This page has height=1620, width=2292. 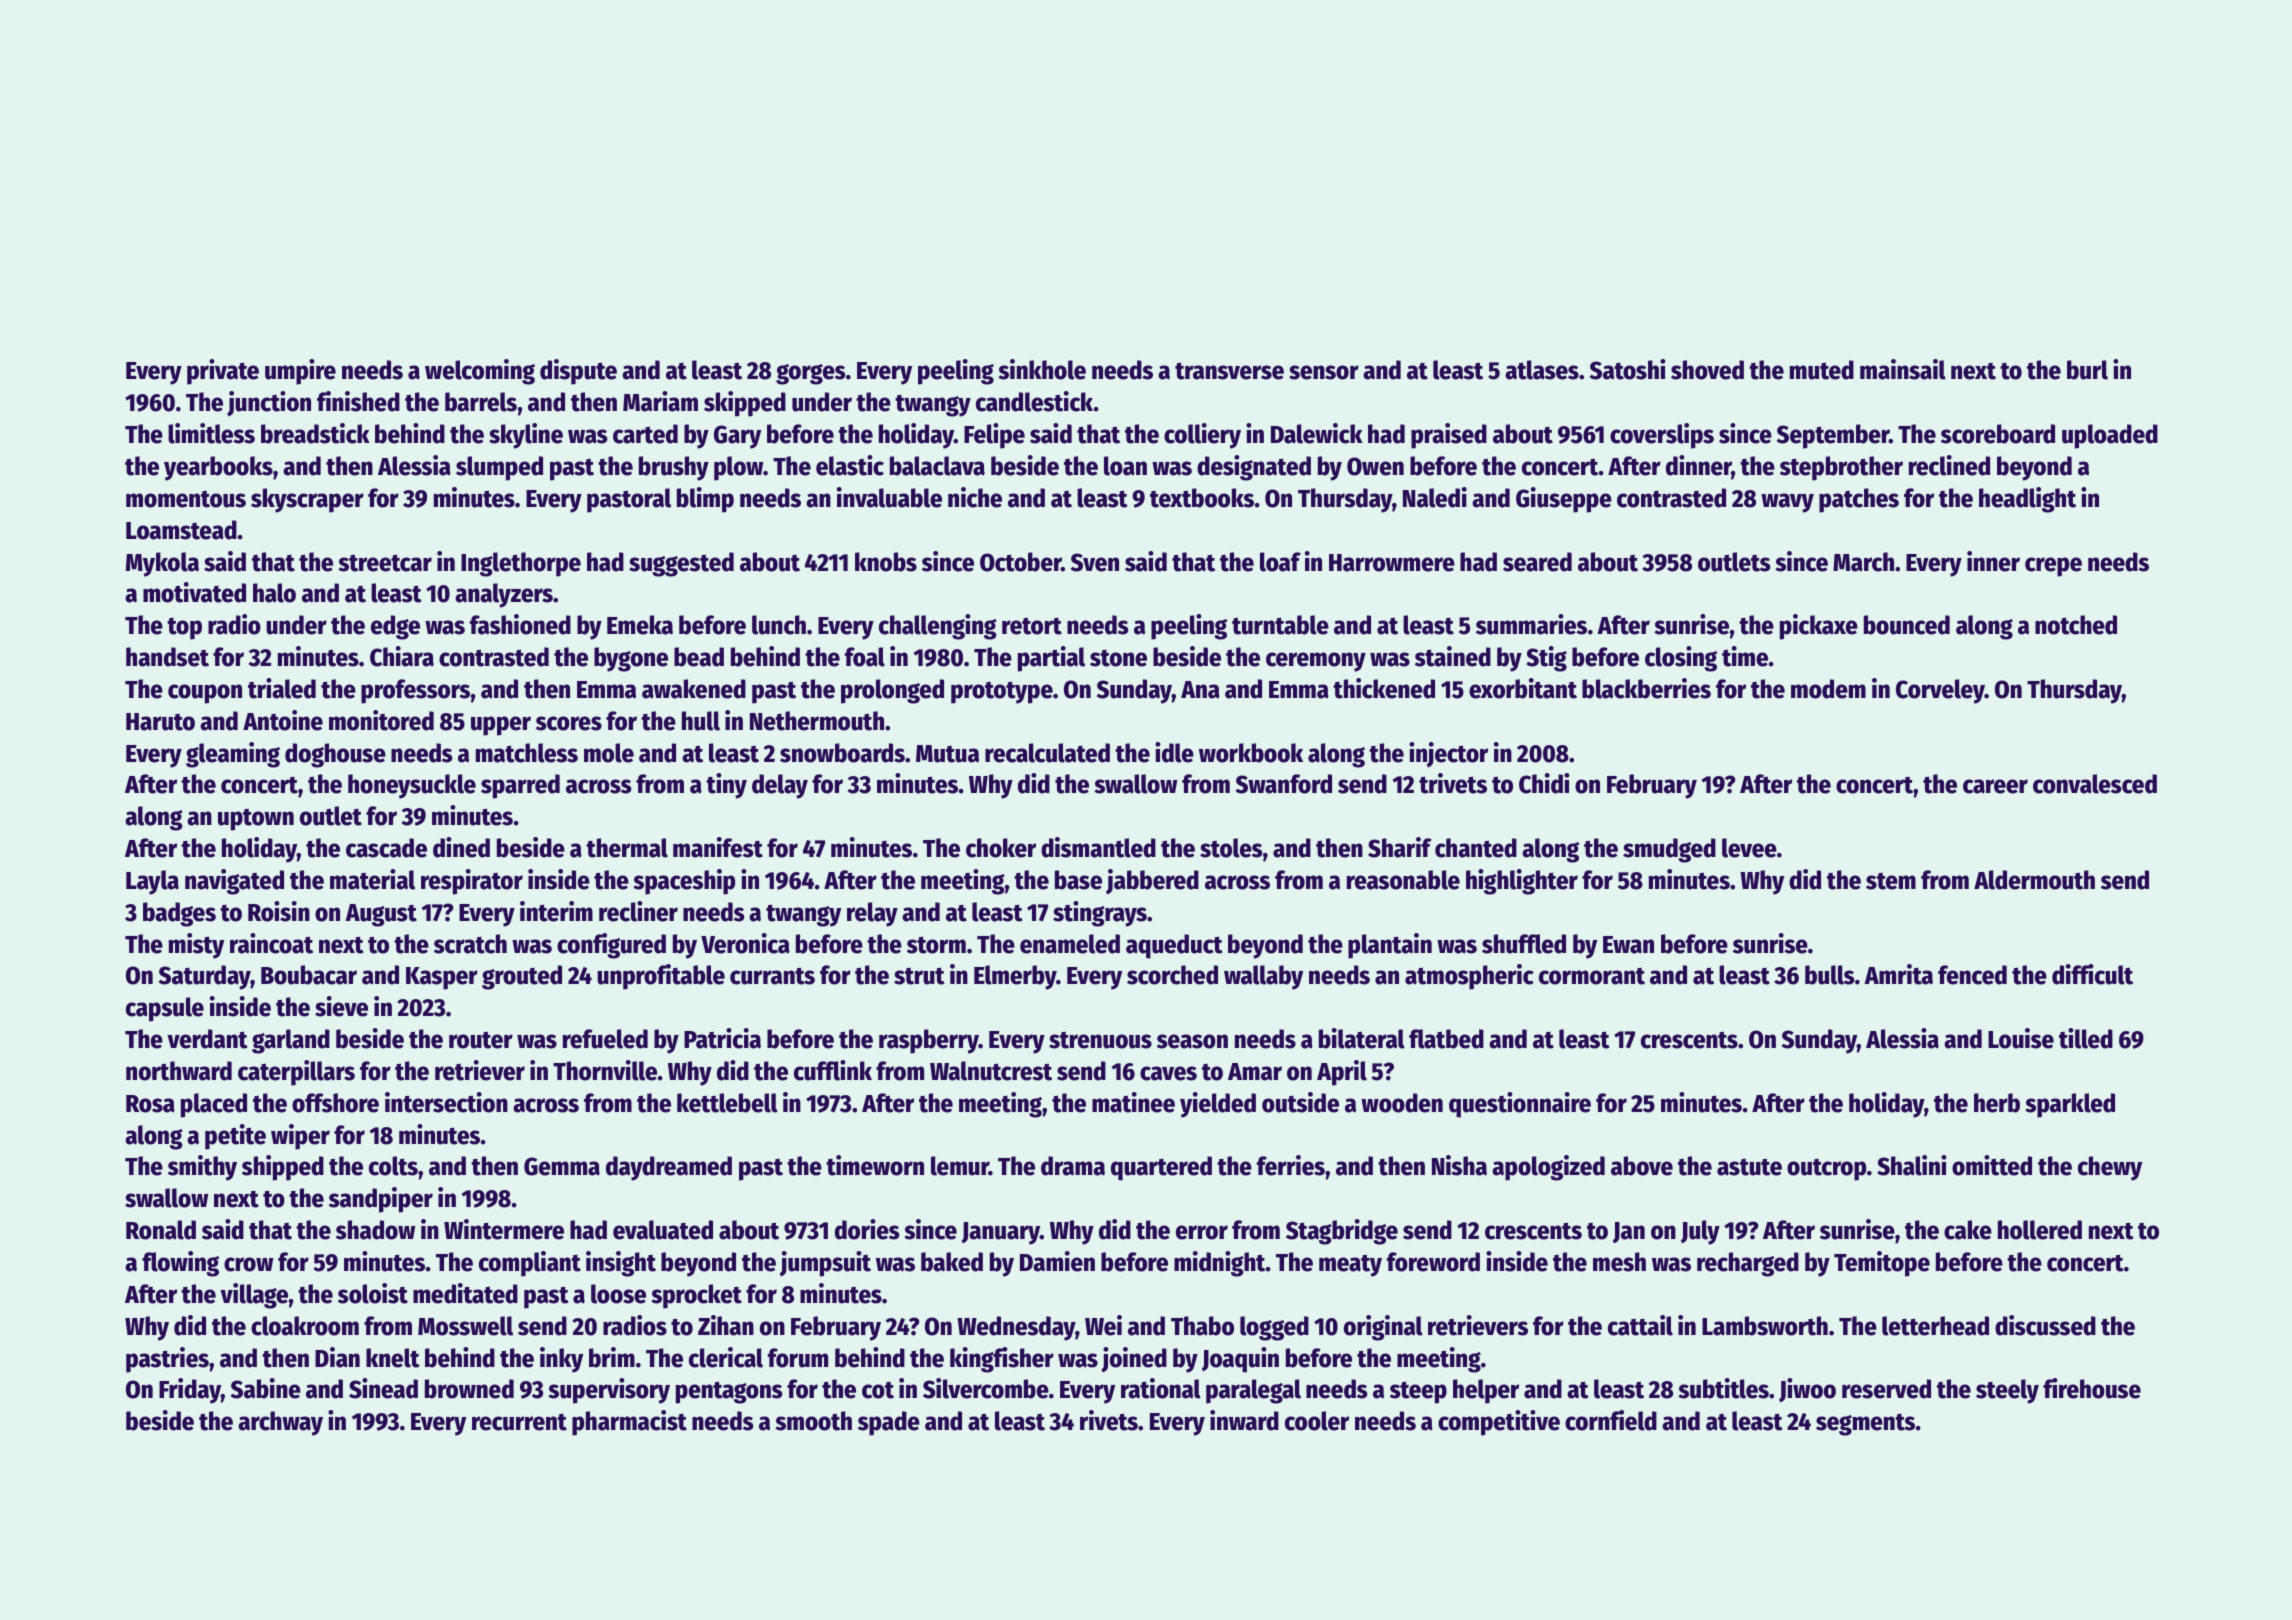 What do you see at coordinates (150, 1104) in the page?
I see `Rosa` at bounding box center [150, 1104].
